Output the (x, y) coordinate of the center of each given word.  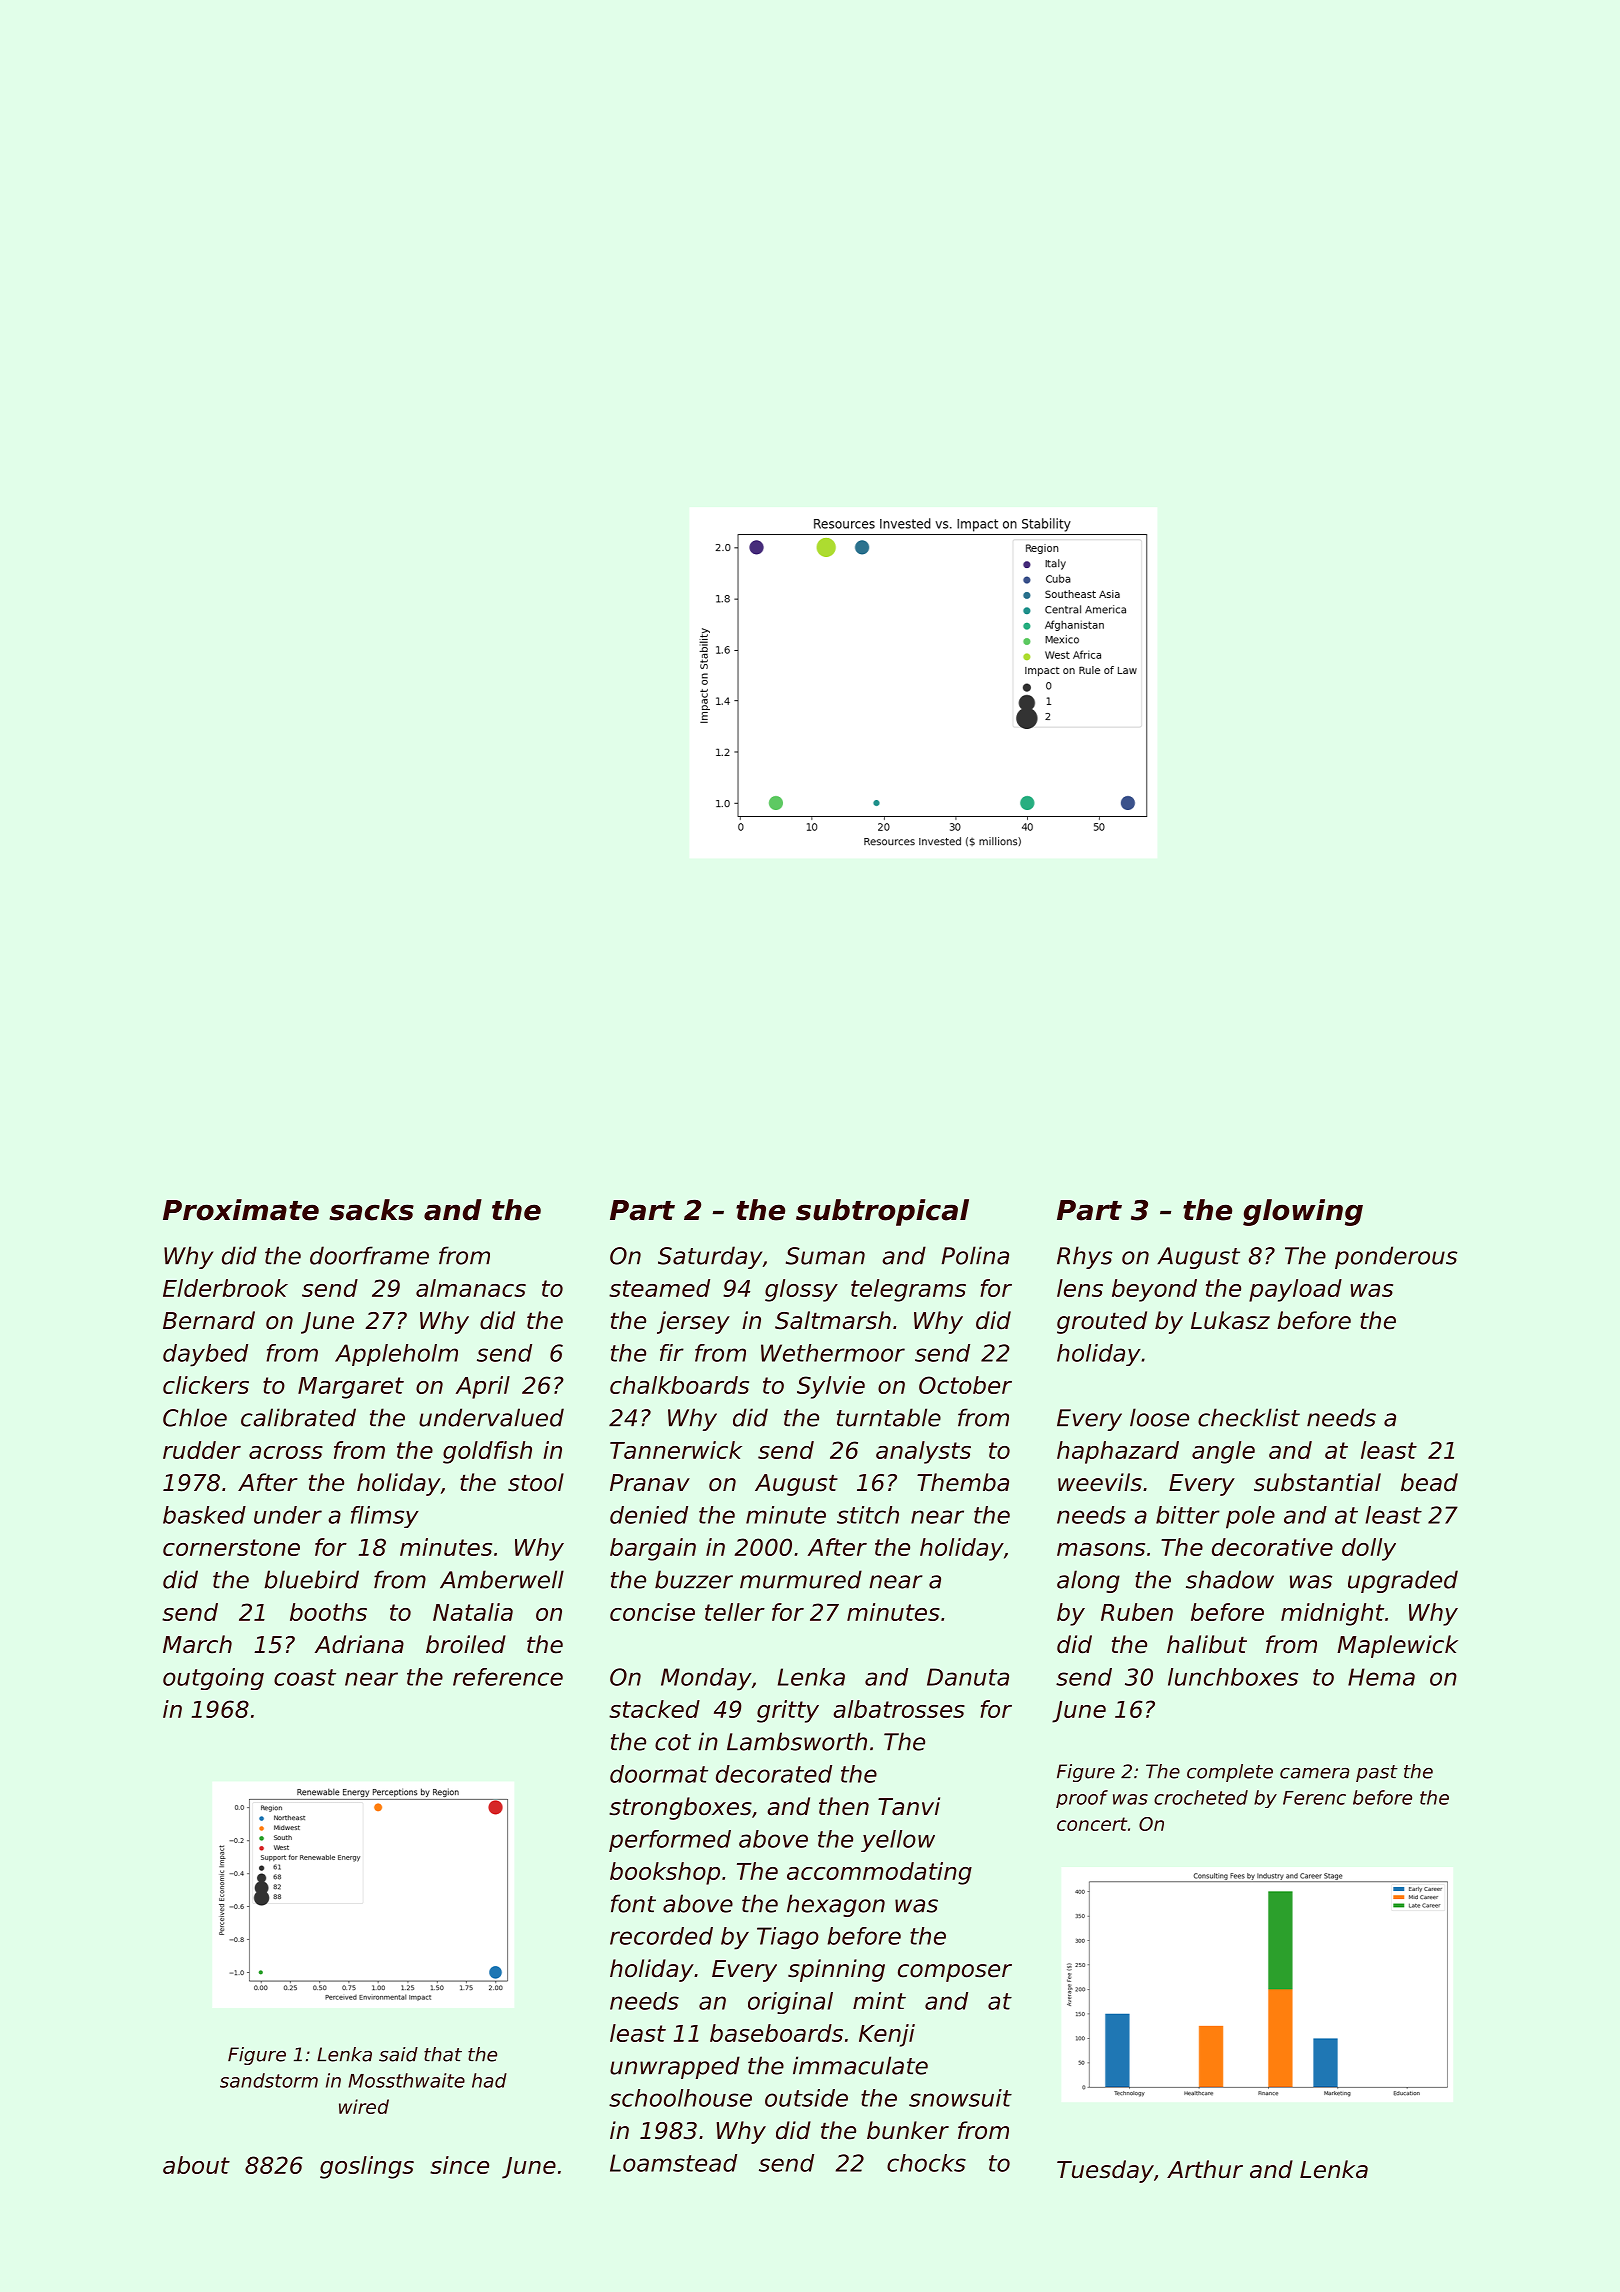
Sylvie (831, 1387)
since (459, 2165)
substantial (1317, 1482)
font (633, 1903)
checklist (1249, 1417)
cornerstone (231, 1547)
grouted (1102, 1322)
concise (652, 1612)
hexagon (836, 1905)
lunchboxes (1233, 1677)
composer (955, 1973)
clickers (206, 1385)
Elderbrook (225, 1288)
